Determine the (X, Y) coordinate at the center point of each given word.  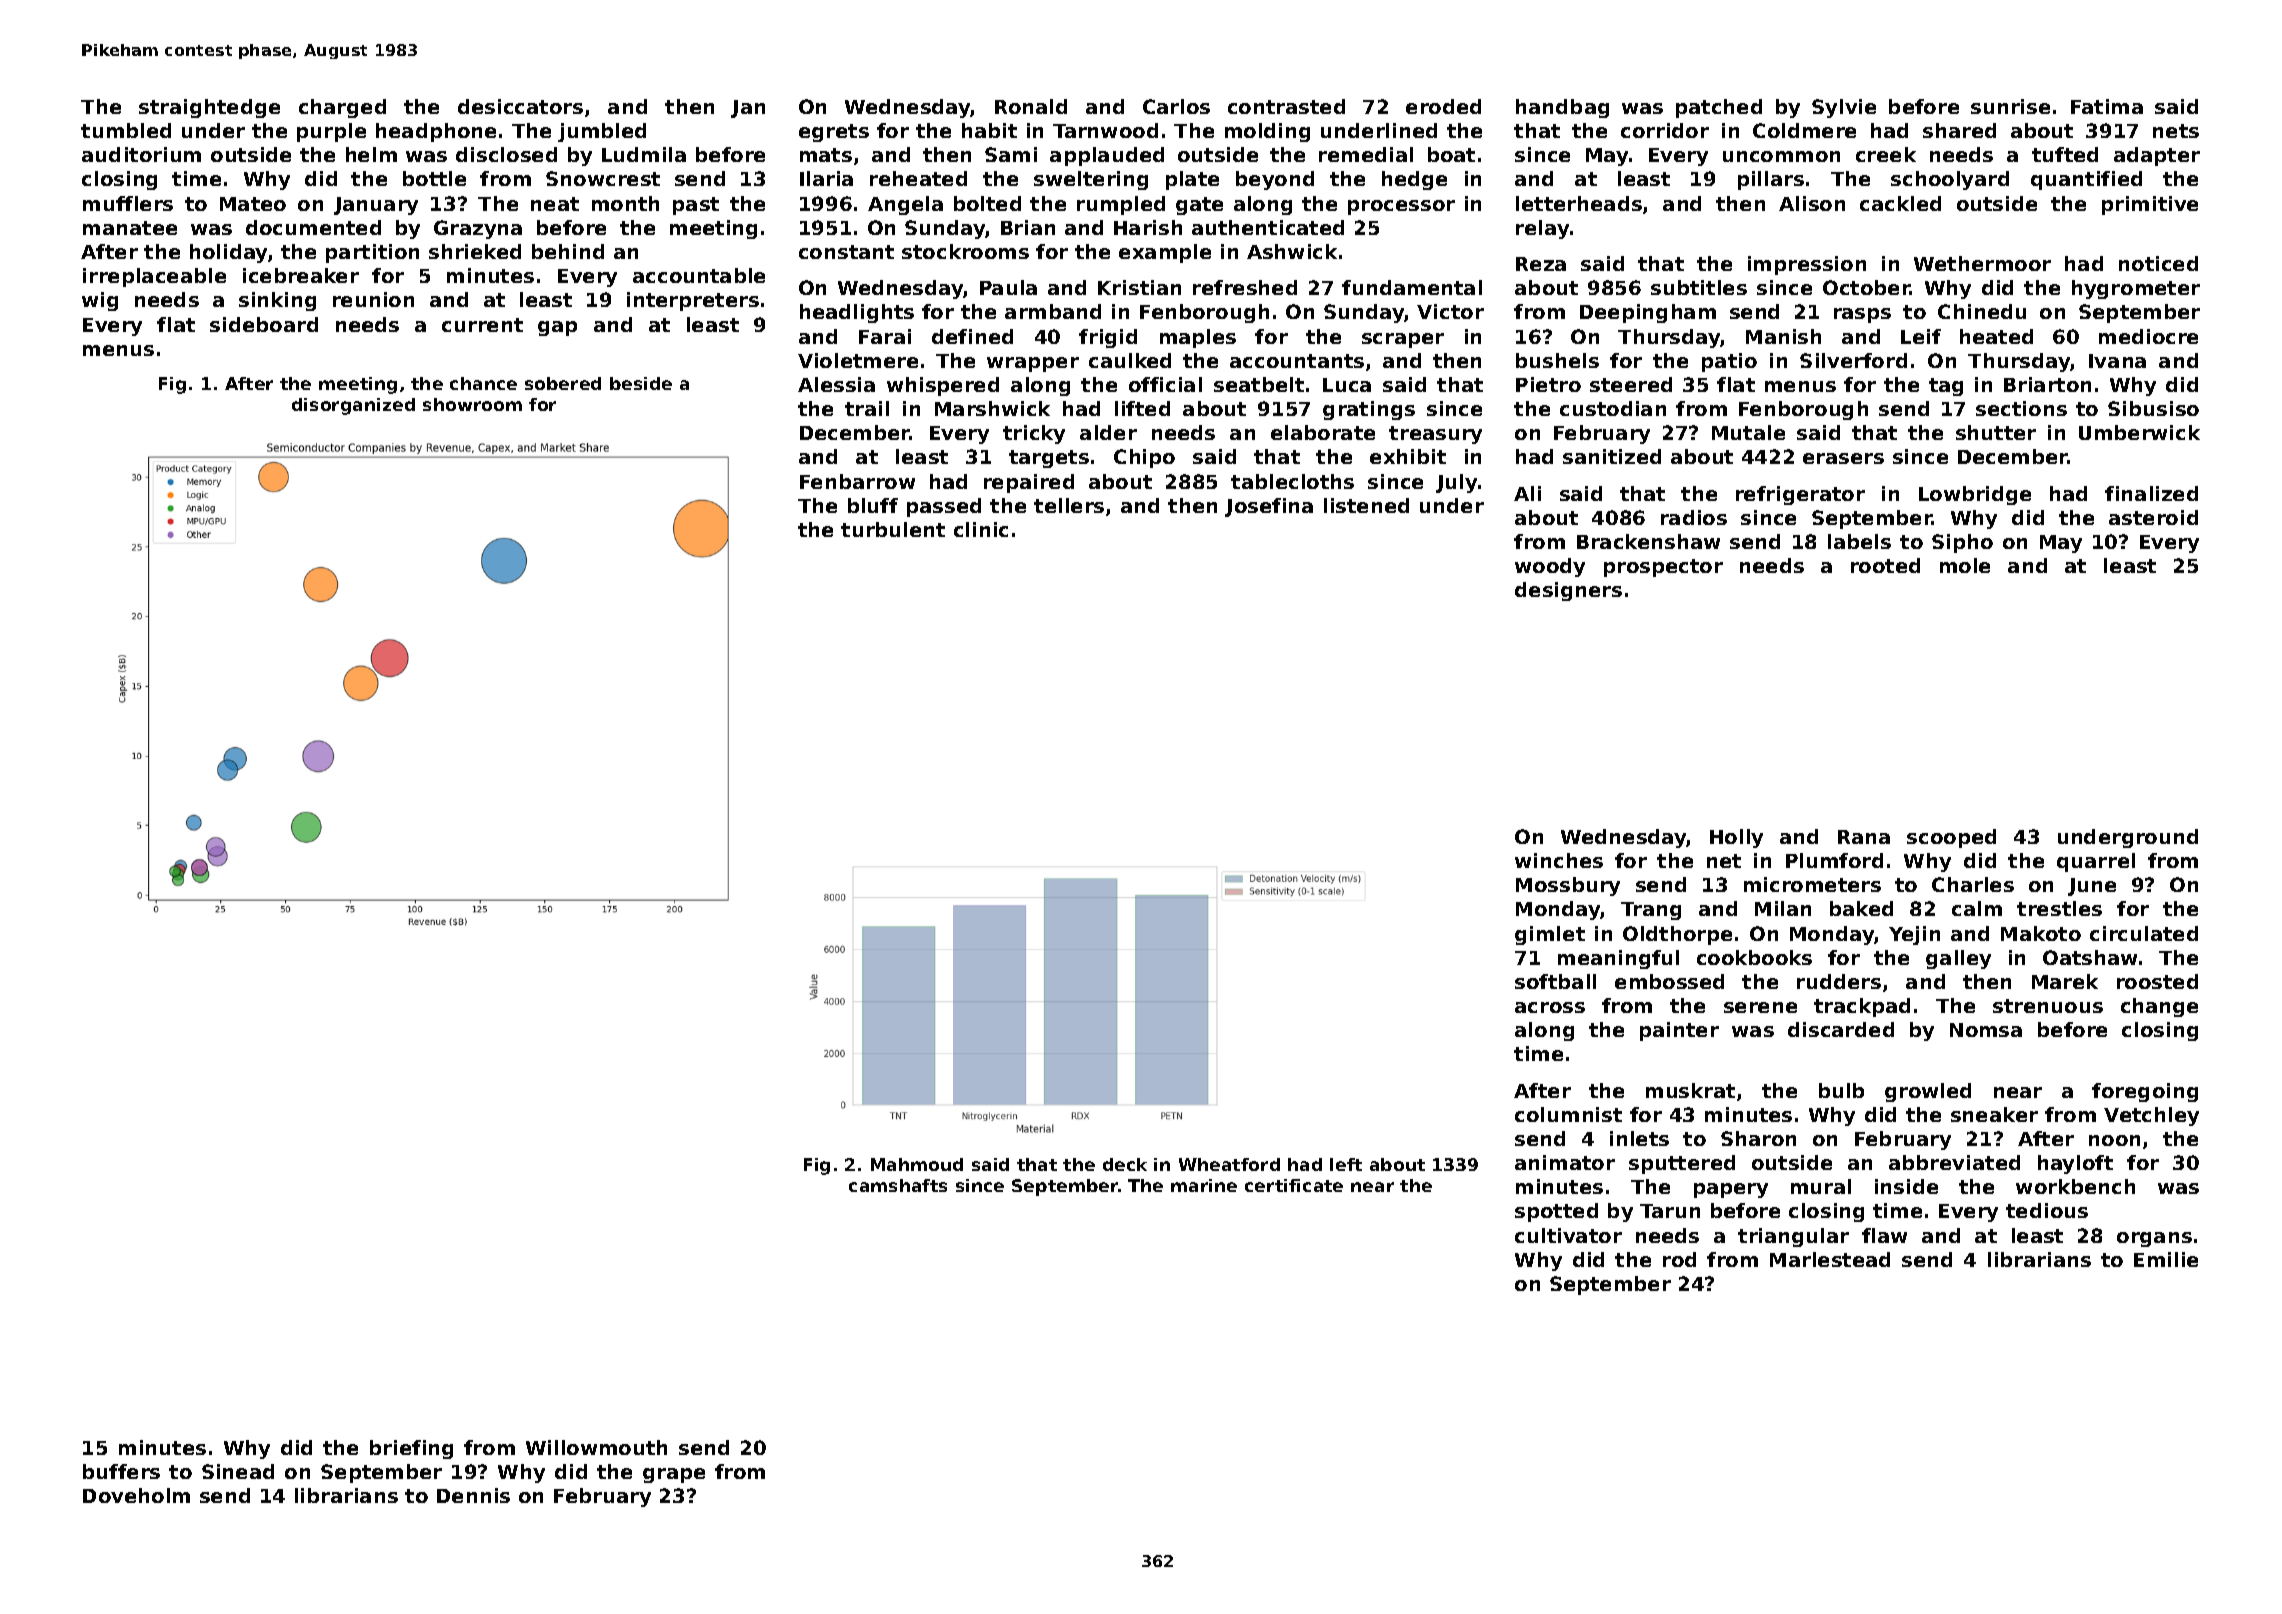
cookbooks (1754, 957)
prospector (1663, 568)
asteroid (2153, 517)
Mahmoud (917, 1164)
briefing (411, 1449)
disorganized (353, 406)
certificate (1294, 1185)
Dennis (473, 1495)
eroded (1443, 106)
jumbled (602, 132)
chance (483, 383)
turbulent (893, 529)
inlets (1639, 1138)
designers (1568, 591)
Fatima (2107, 106)
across (1550, 1007)
